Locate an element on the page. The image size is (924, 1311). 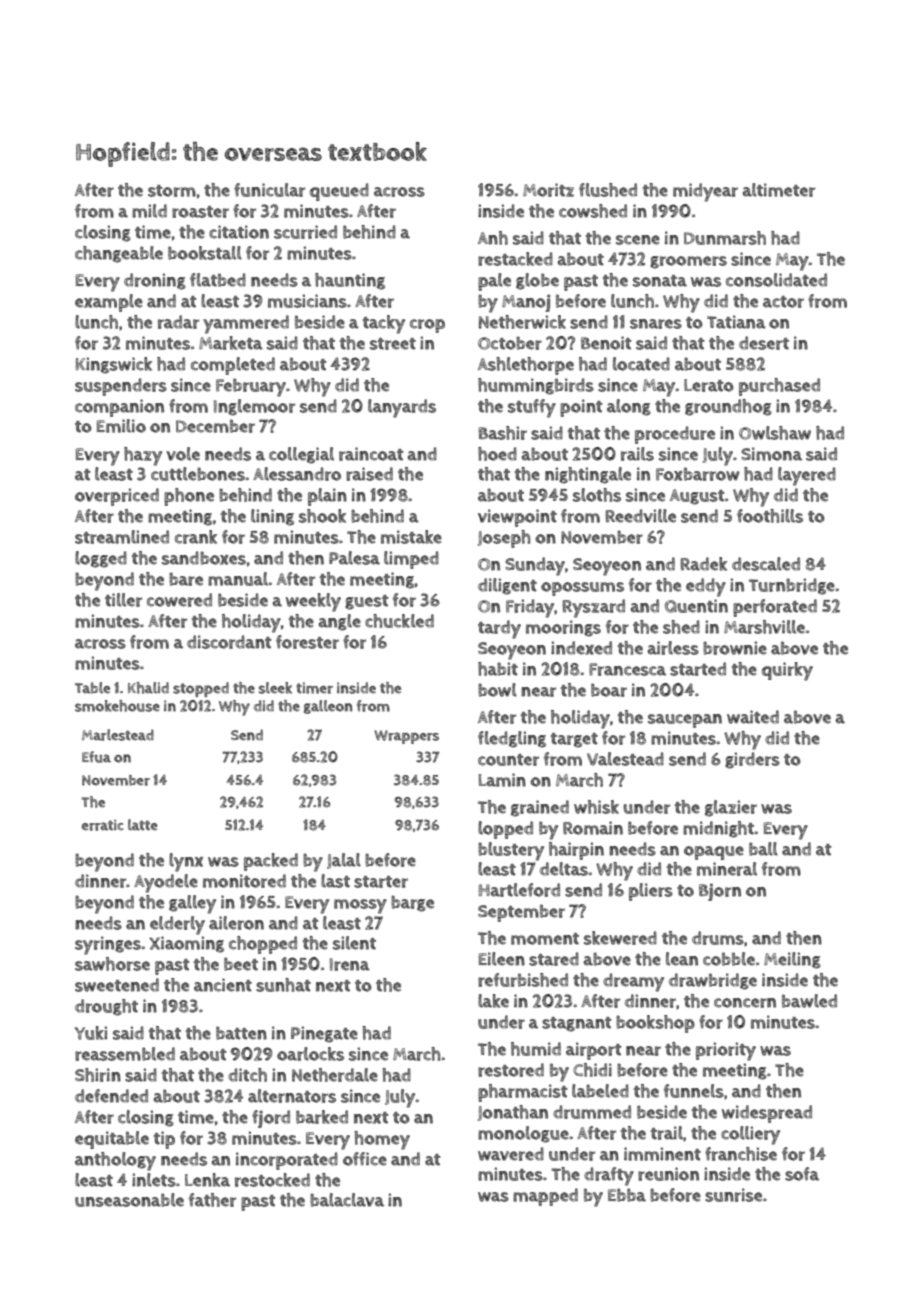
Ebba is located at coordinates (627, 1195).
